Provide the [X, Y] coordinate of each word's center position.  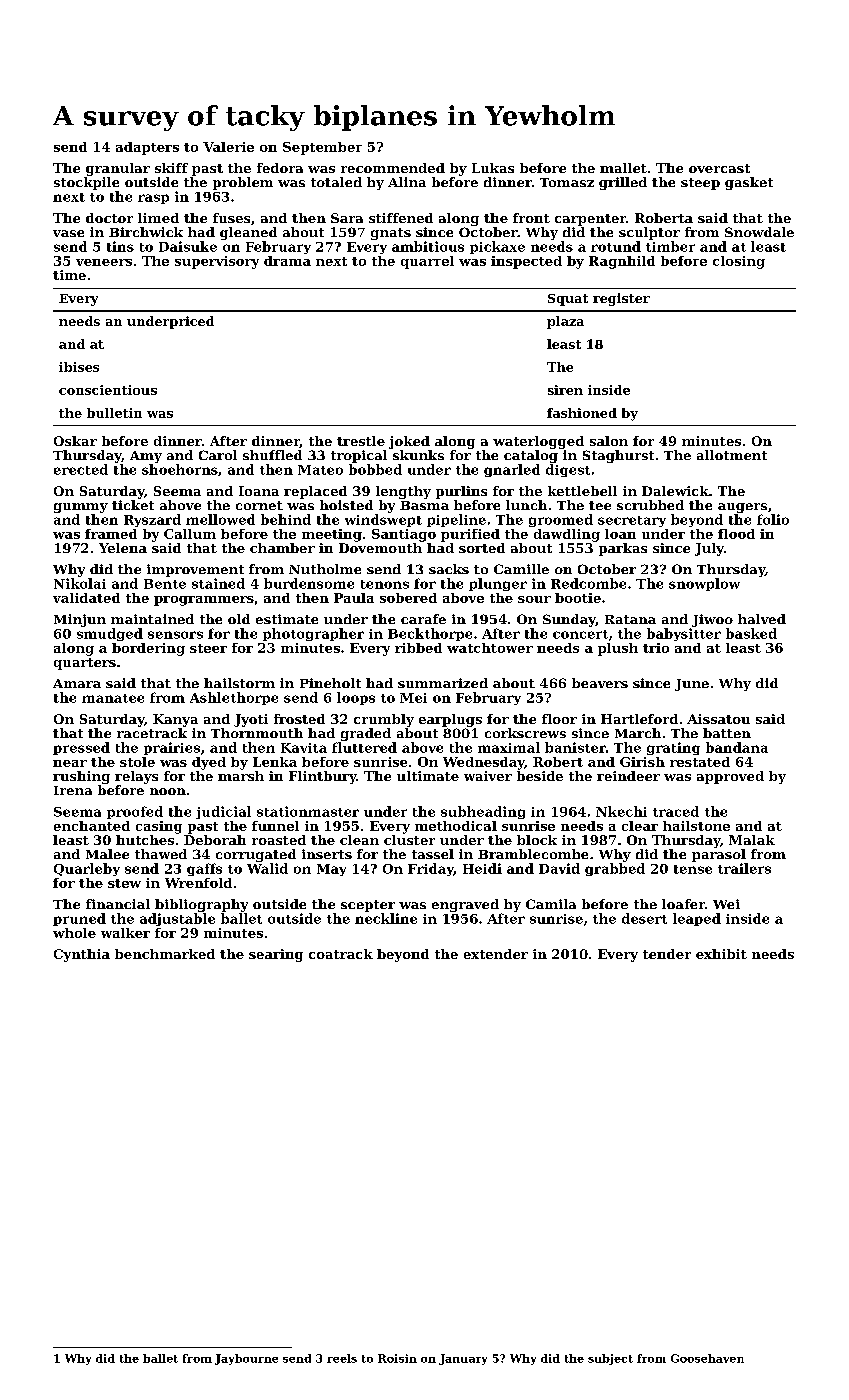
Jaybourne [246, 1359]
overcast [719, 168]
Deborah [215, 840]
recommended [393, 168]
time [69, 275]
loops [356, 698]
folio [773, 519]
